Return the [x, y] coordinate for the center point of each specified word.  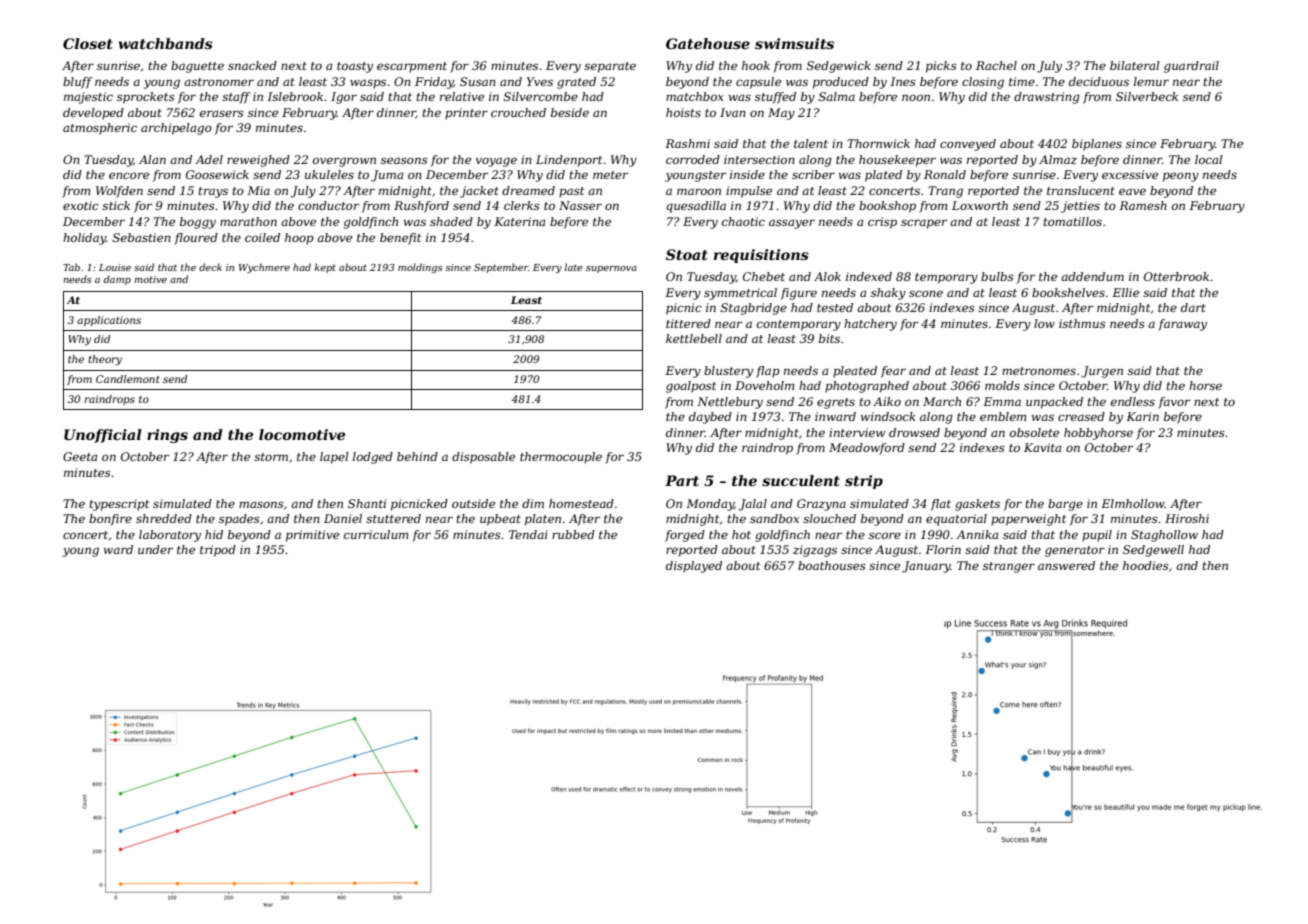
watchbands [165, 43]
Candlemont [128, 379]
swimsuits [794, 43]
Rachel [996, 65]
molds [1002, 385]
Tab [71, 267]
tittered [688, 323]
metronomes [1039, 371]
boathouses [832, 565]
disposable [483, 458]
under [155, 549]
